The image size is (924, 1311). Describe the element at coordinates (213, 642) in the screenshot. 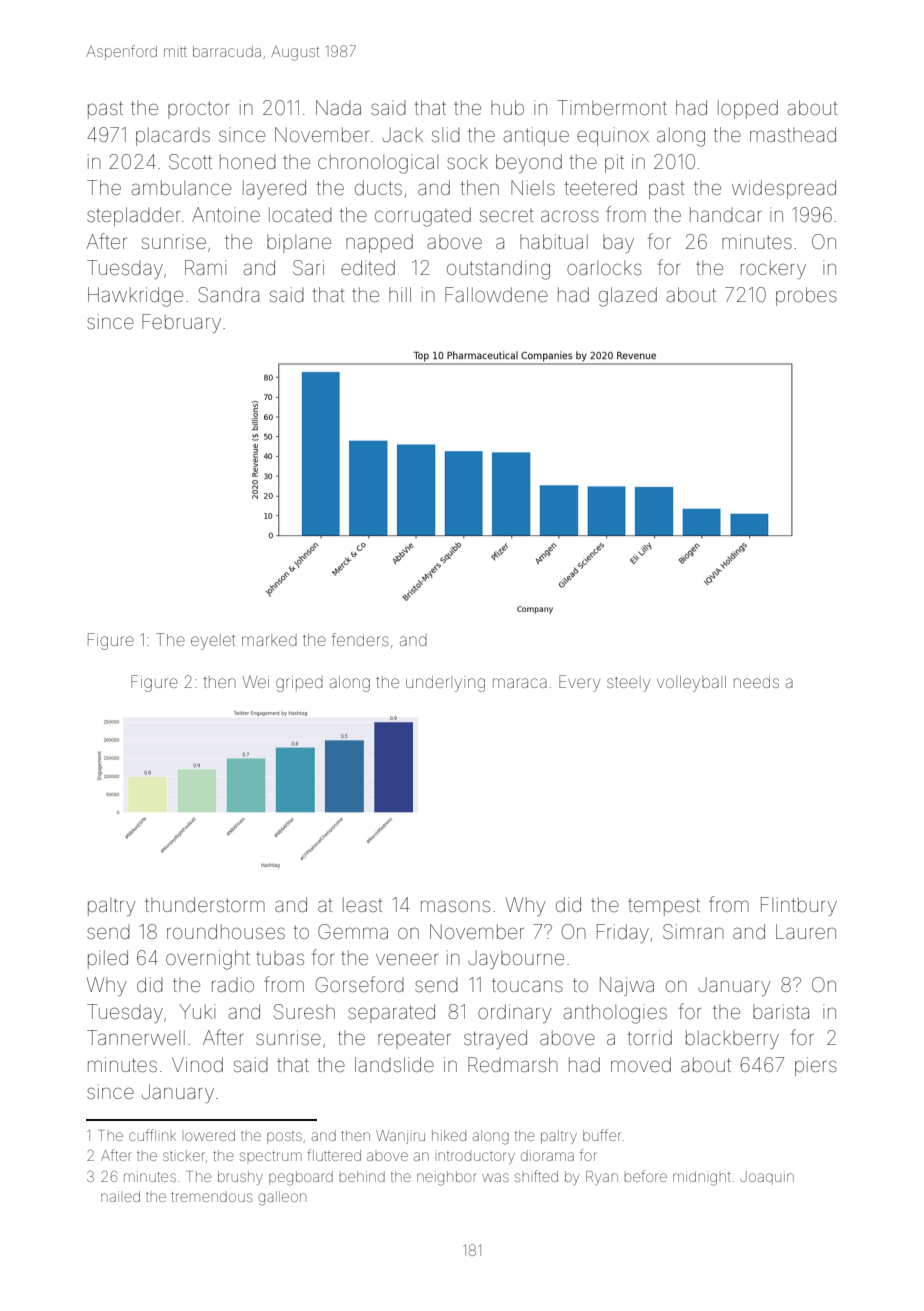

I see `eyelet` at that location.
